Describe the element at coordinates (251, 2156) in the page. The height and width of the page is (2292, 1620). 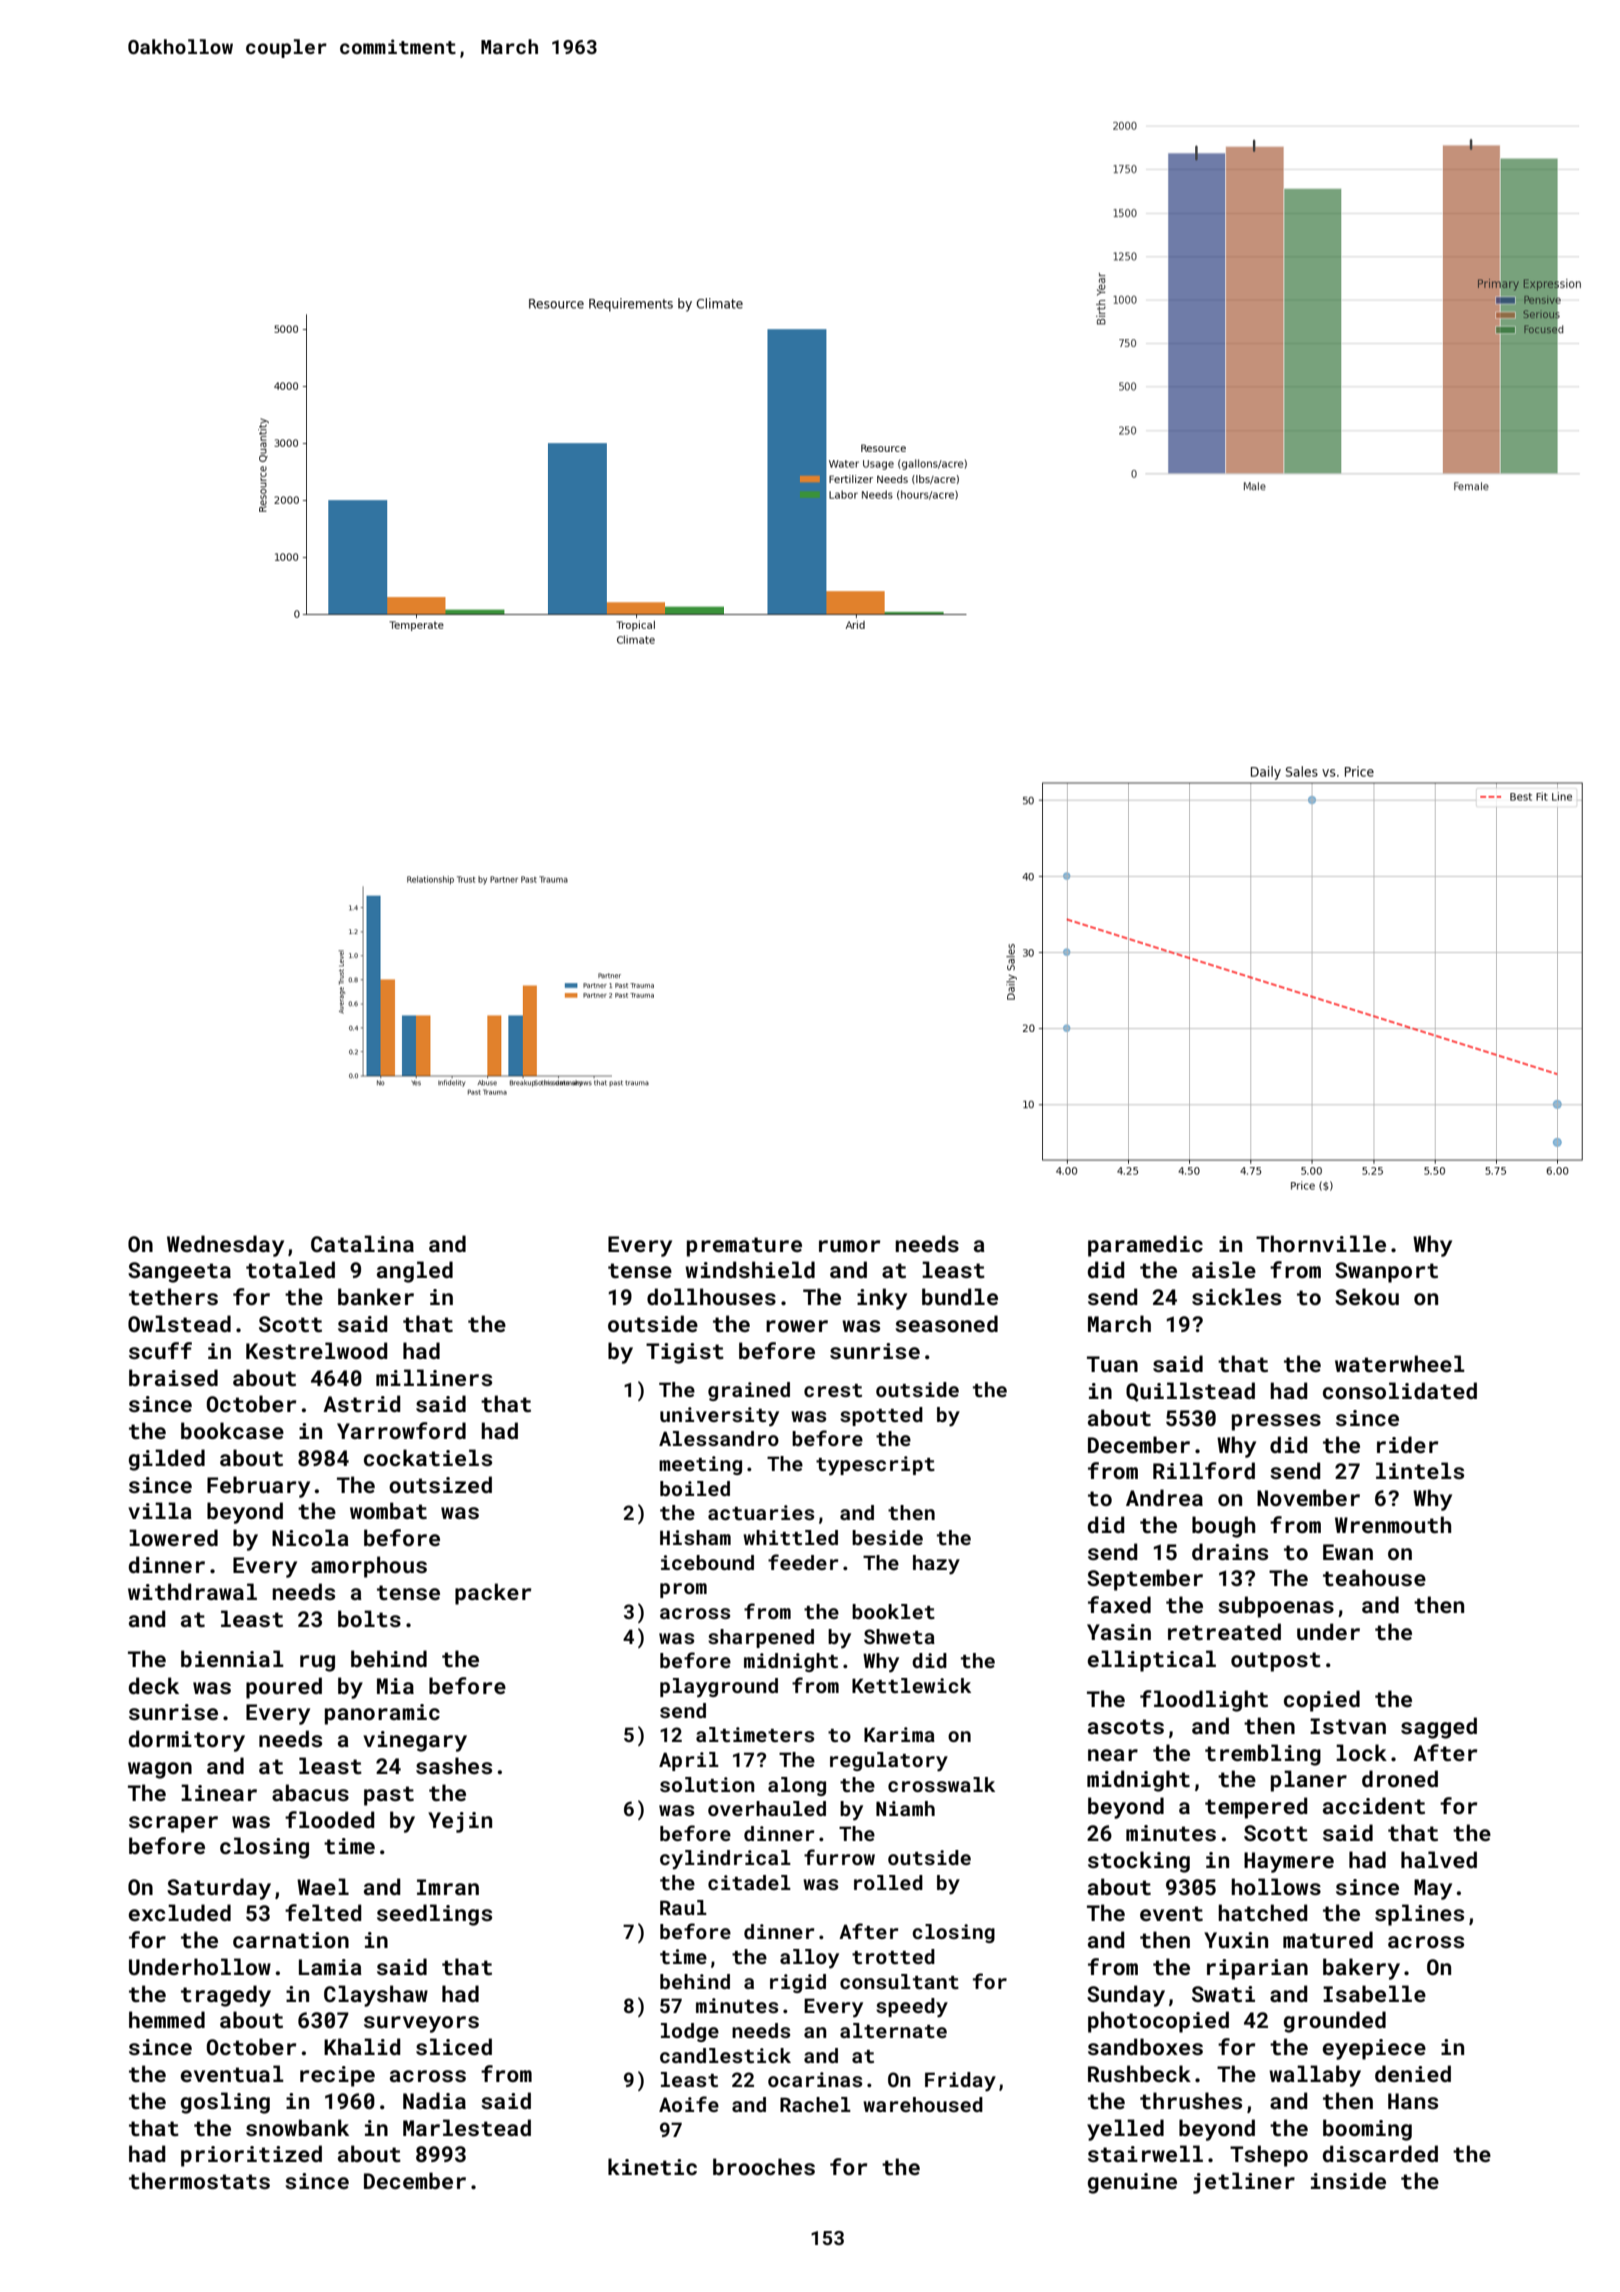
I see `prioritized` at that location.
